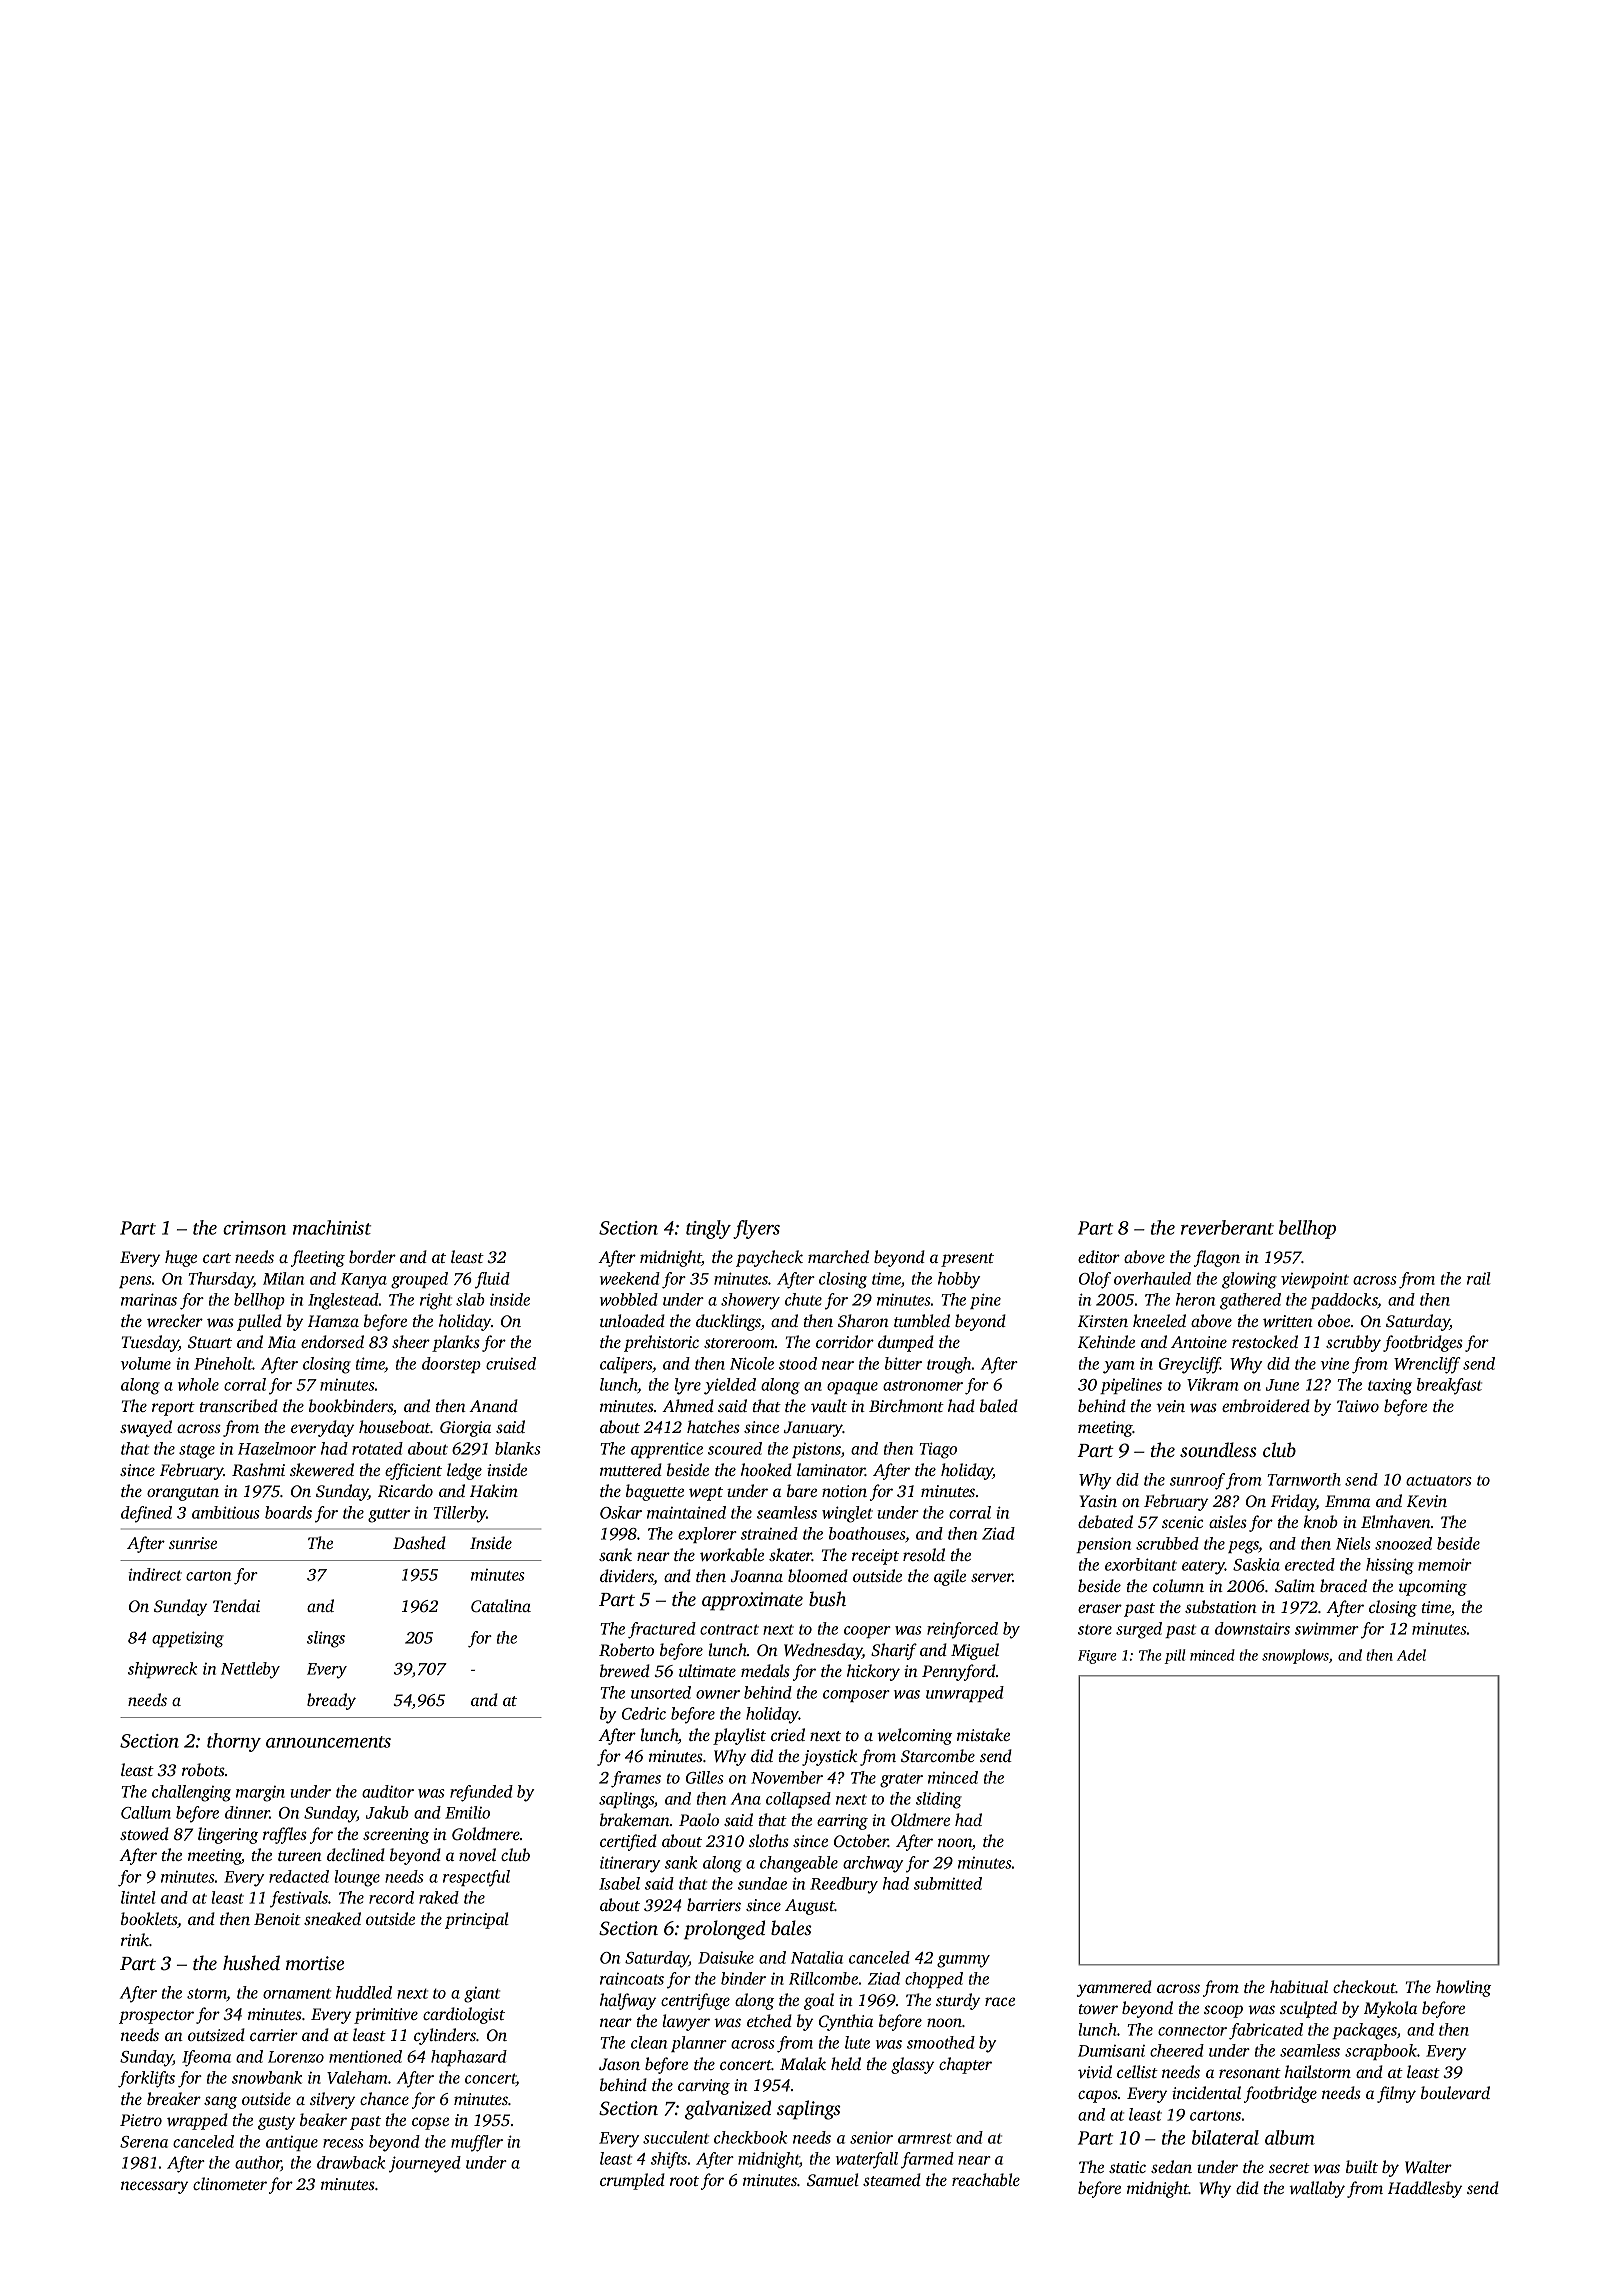 Image resolution: width=1620 pixels, height=2292 pixels. What do you see at coordinates (1098, 1501) in the screenshot?
I see `Yasin` at bounding box center [1098, 1501].
